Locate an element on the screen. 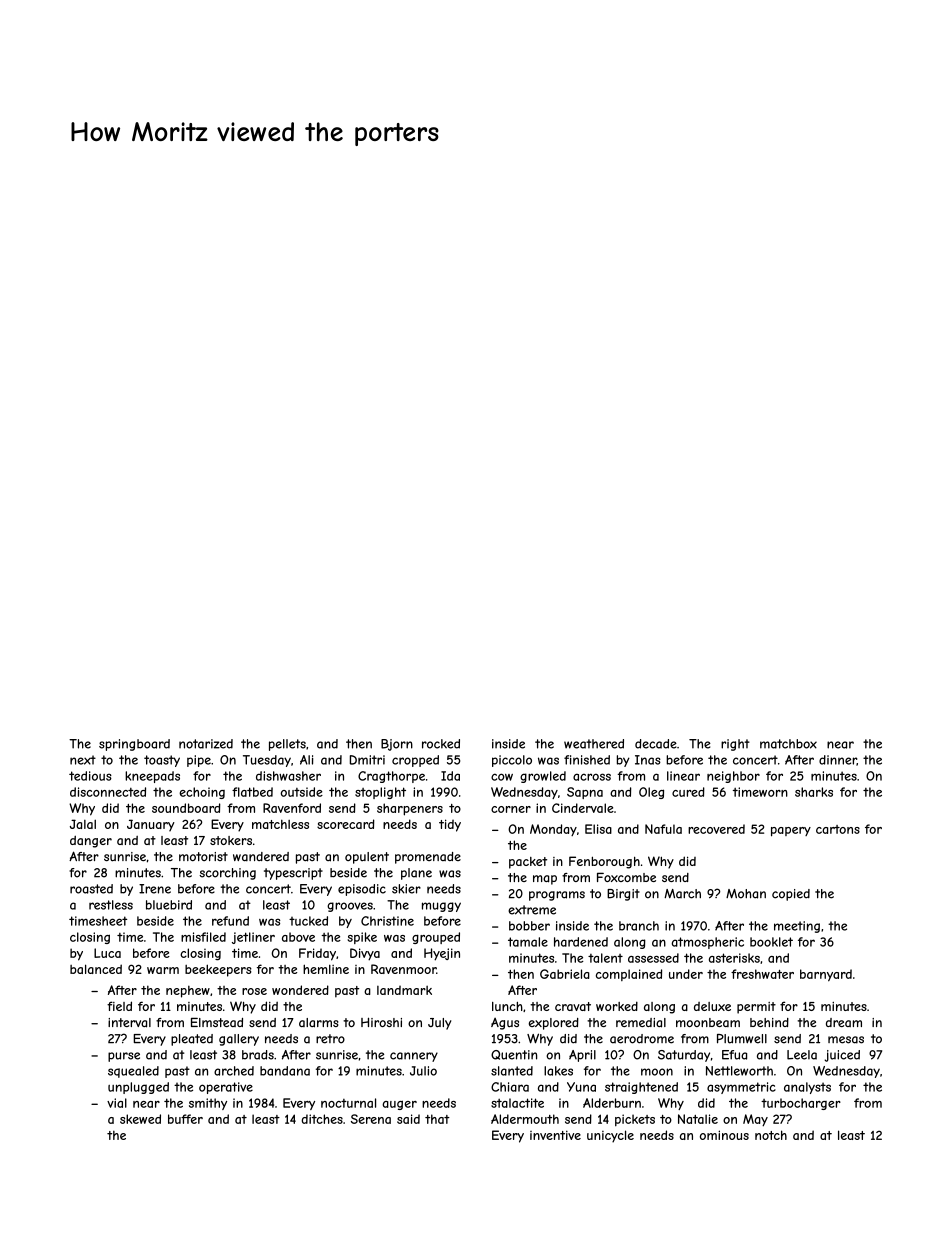 Image resolution: width=952 pixels, height=1233 pixels. copied is located at coordinates (791, 895).
